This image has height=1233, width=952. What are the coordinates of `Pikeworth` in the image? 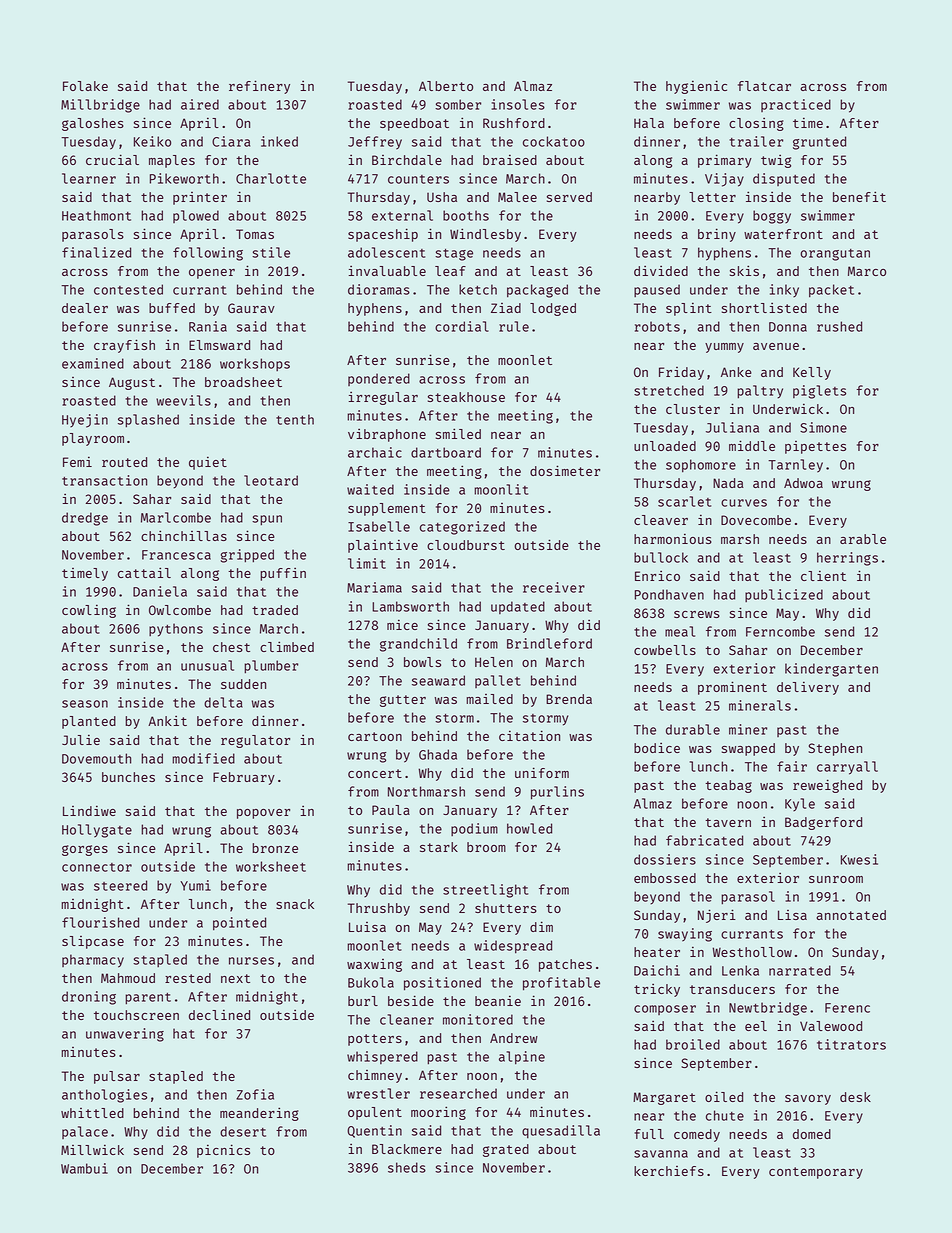 It's located at (184, 178).
